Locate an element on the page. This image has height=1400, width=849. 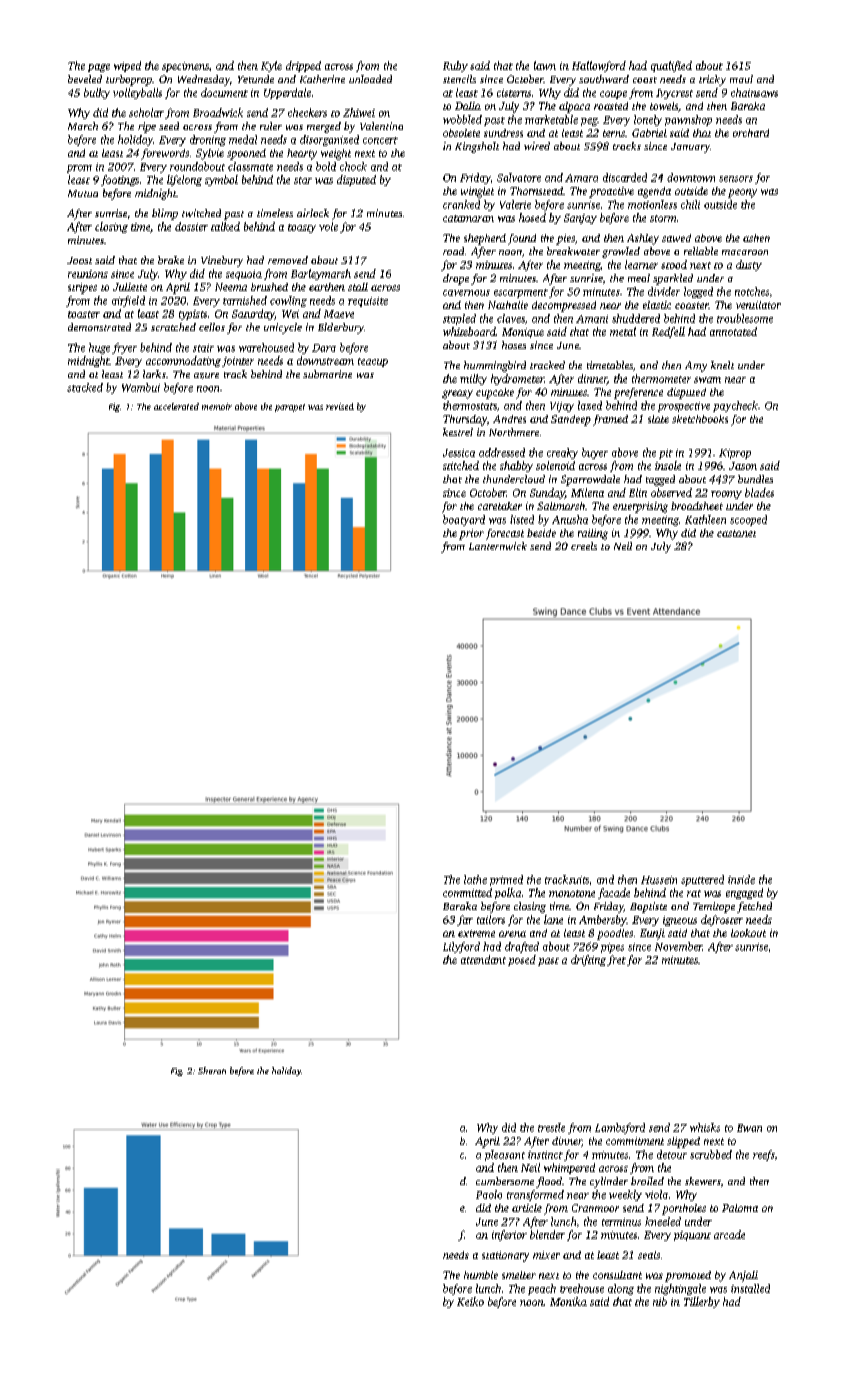
qualified is located at coordinates (671, 66).
